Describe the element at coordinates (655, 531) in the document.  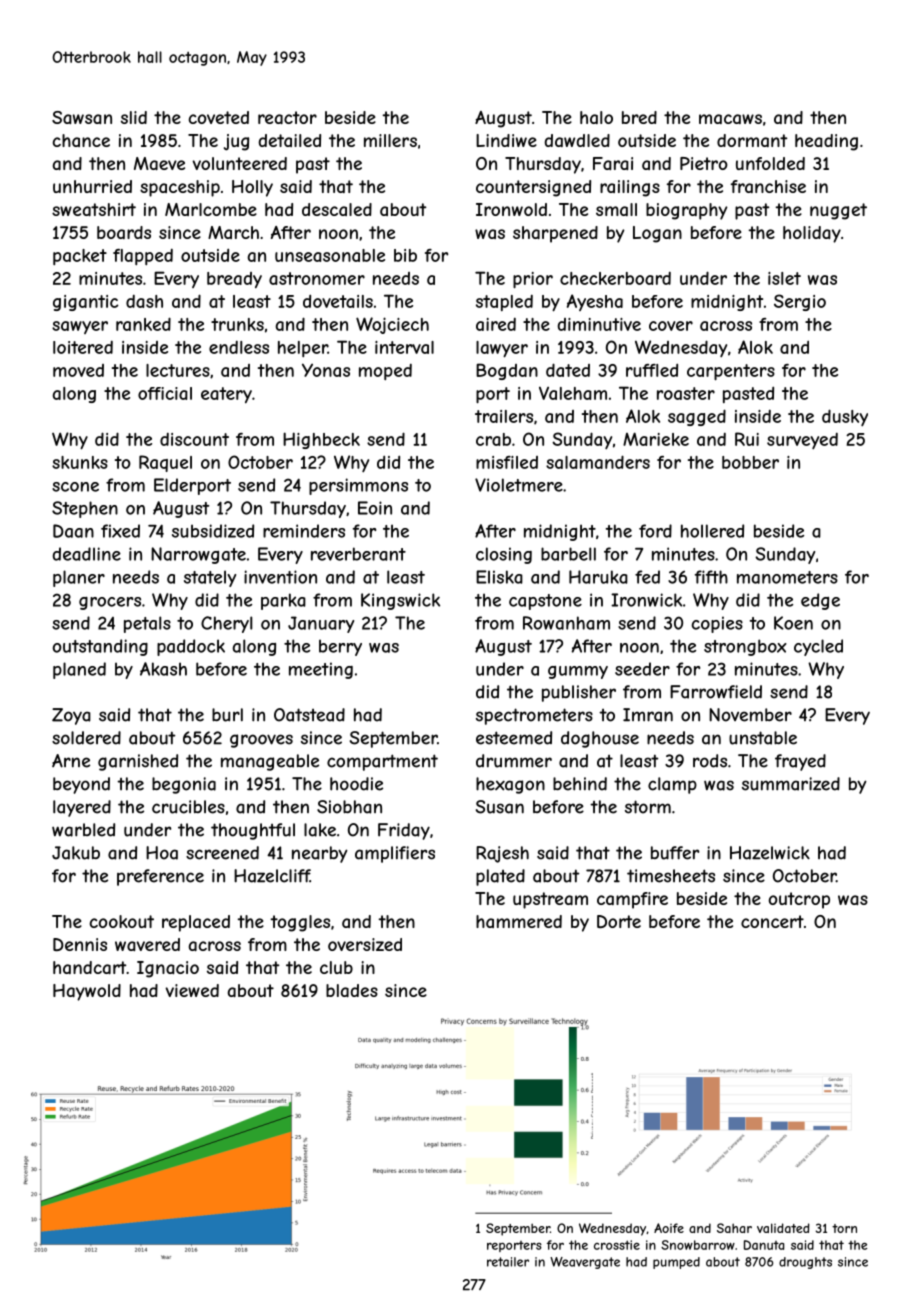
I see `ford` at that location.
